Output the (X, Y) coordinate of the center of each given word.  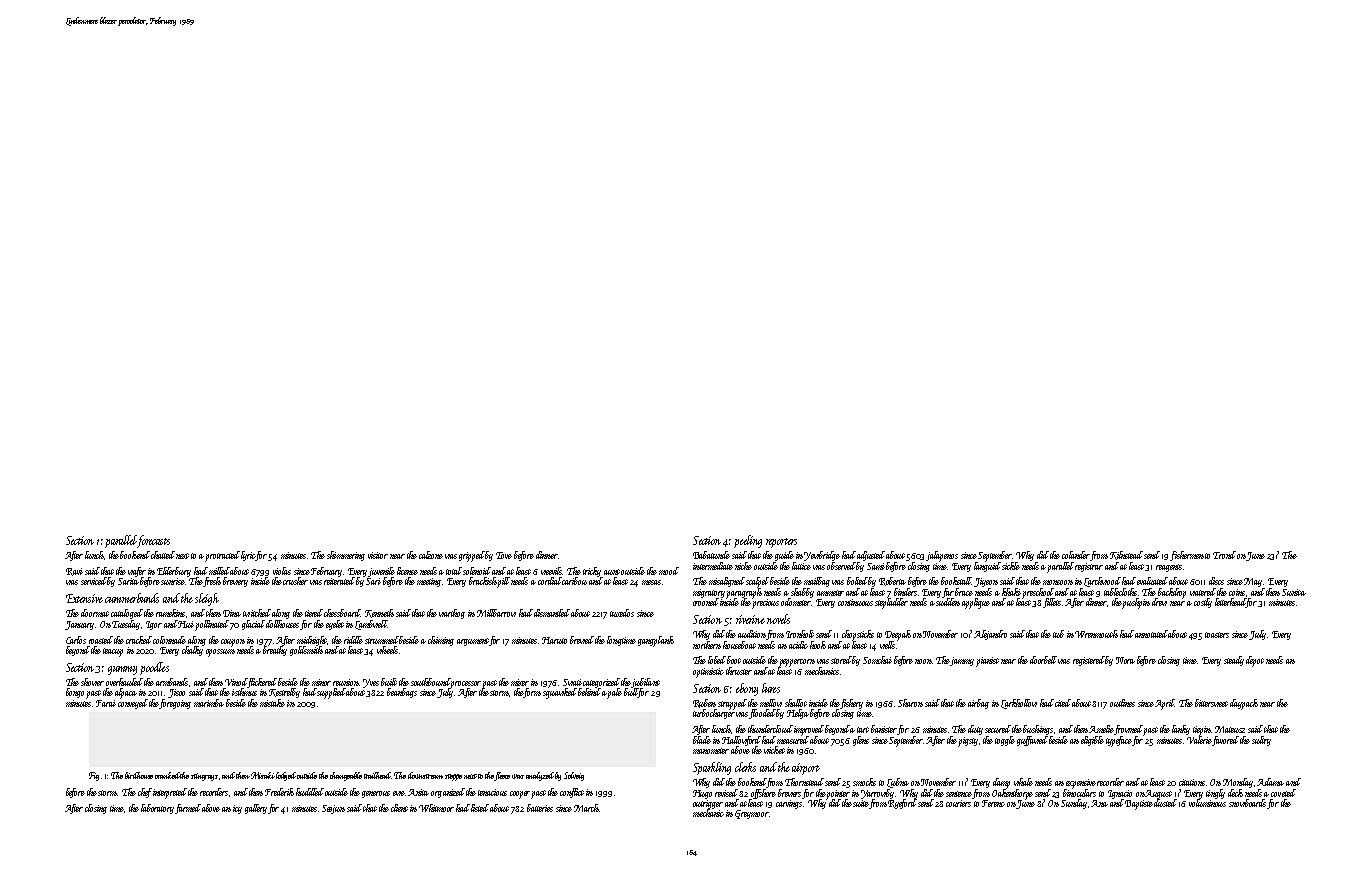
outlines (1122, 703)
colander (1076, 555)
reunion (346, 682)
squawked (560, 693)
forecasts (153, 541)
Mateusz (1230, 729)
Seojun (333, 809)
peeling (748, 541)
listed (480, 808)
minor (321, 682)
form (532, 693)
